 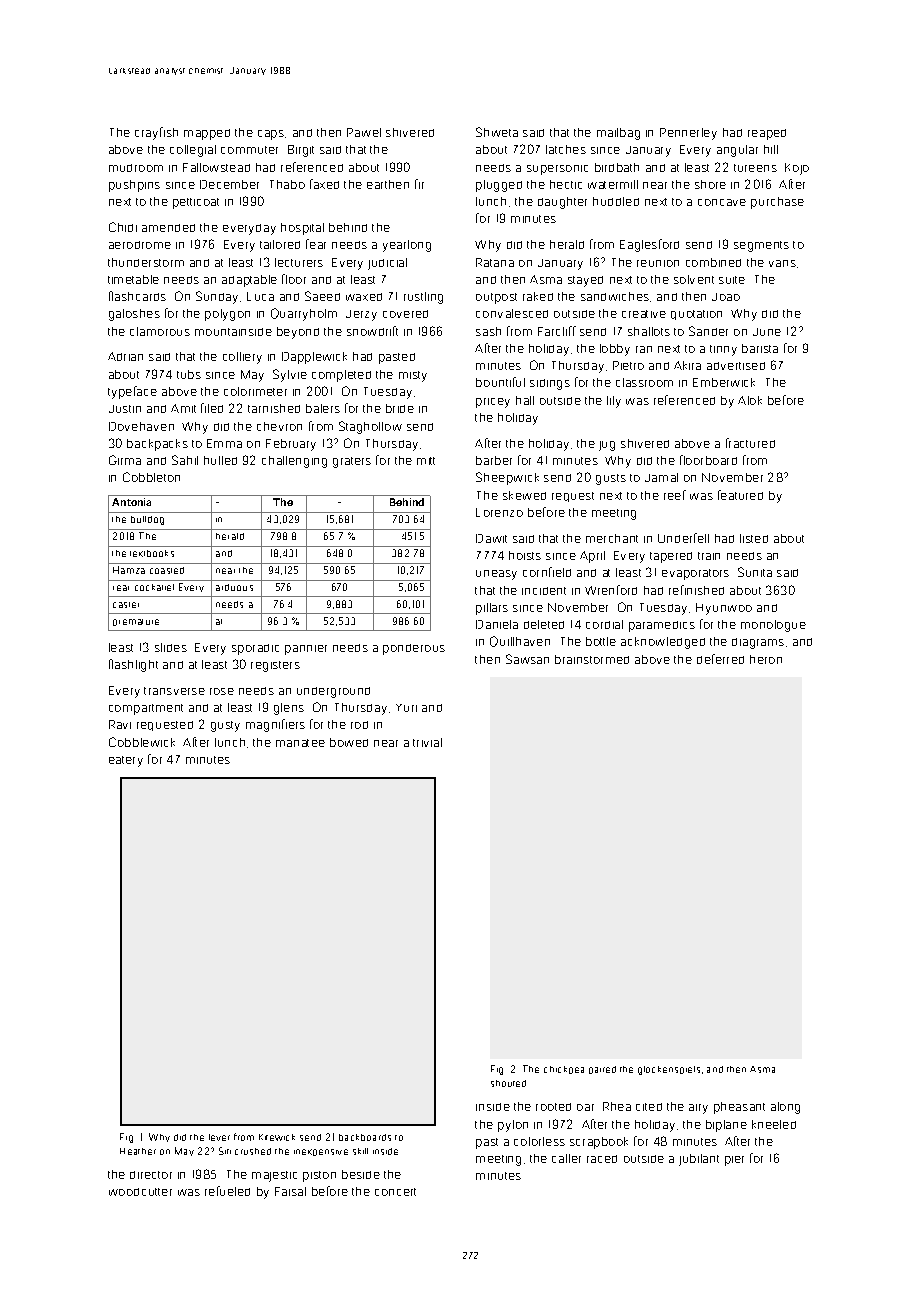 What do you see at coordinates (219, 1137) in the image?
I see `lever` at bounding box center [219, 1137].
